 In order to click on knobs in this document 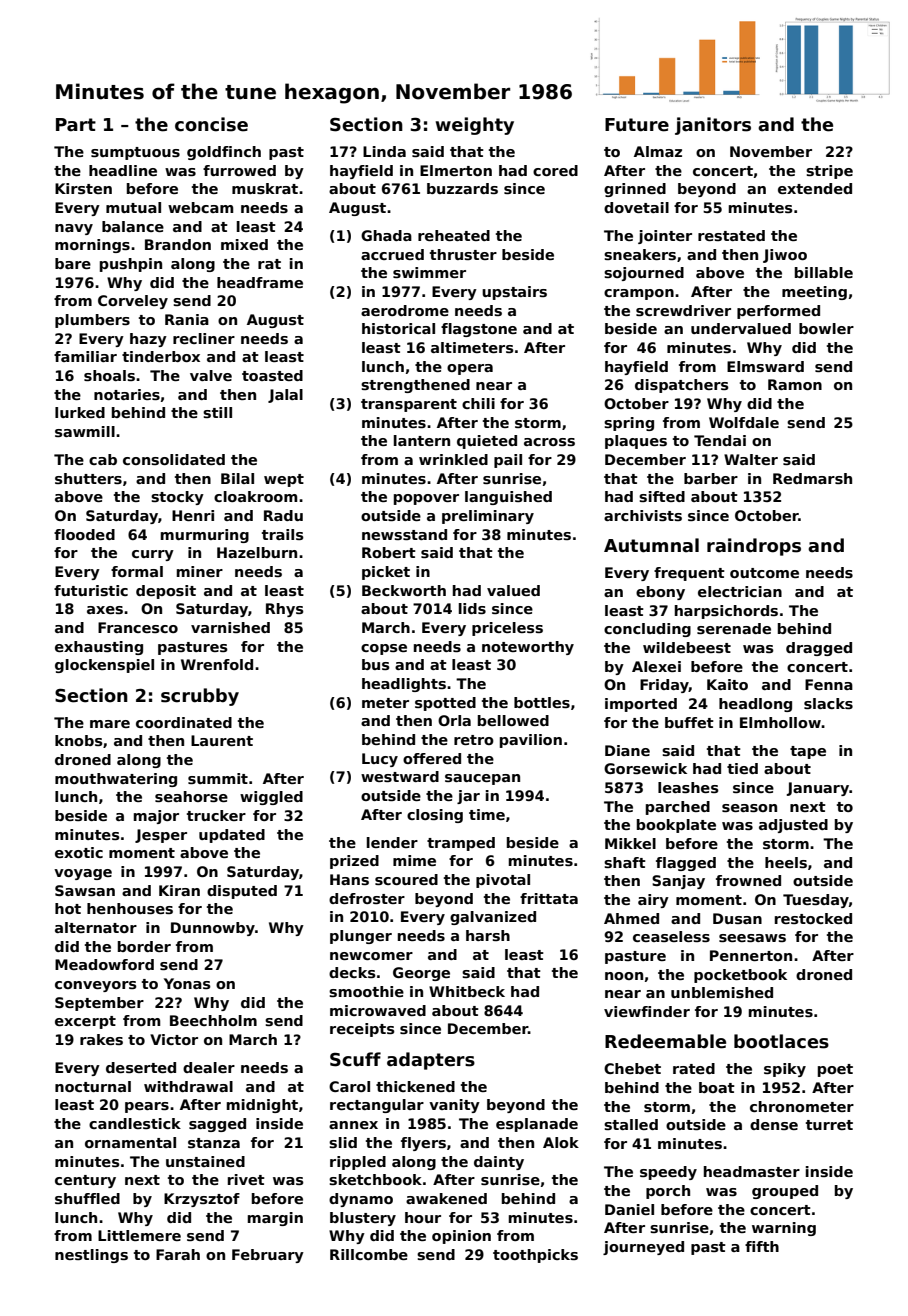, I will do `click(79, 740)`.
